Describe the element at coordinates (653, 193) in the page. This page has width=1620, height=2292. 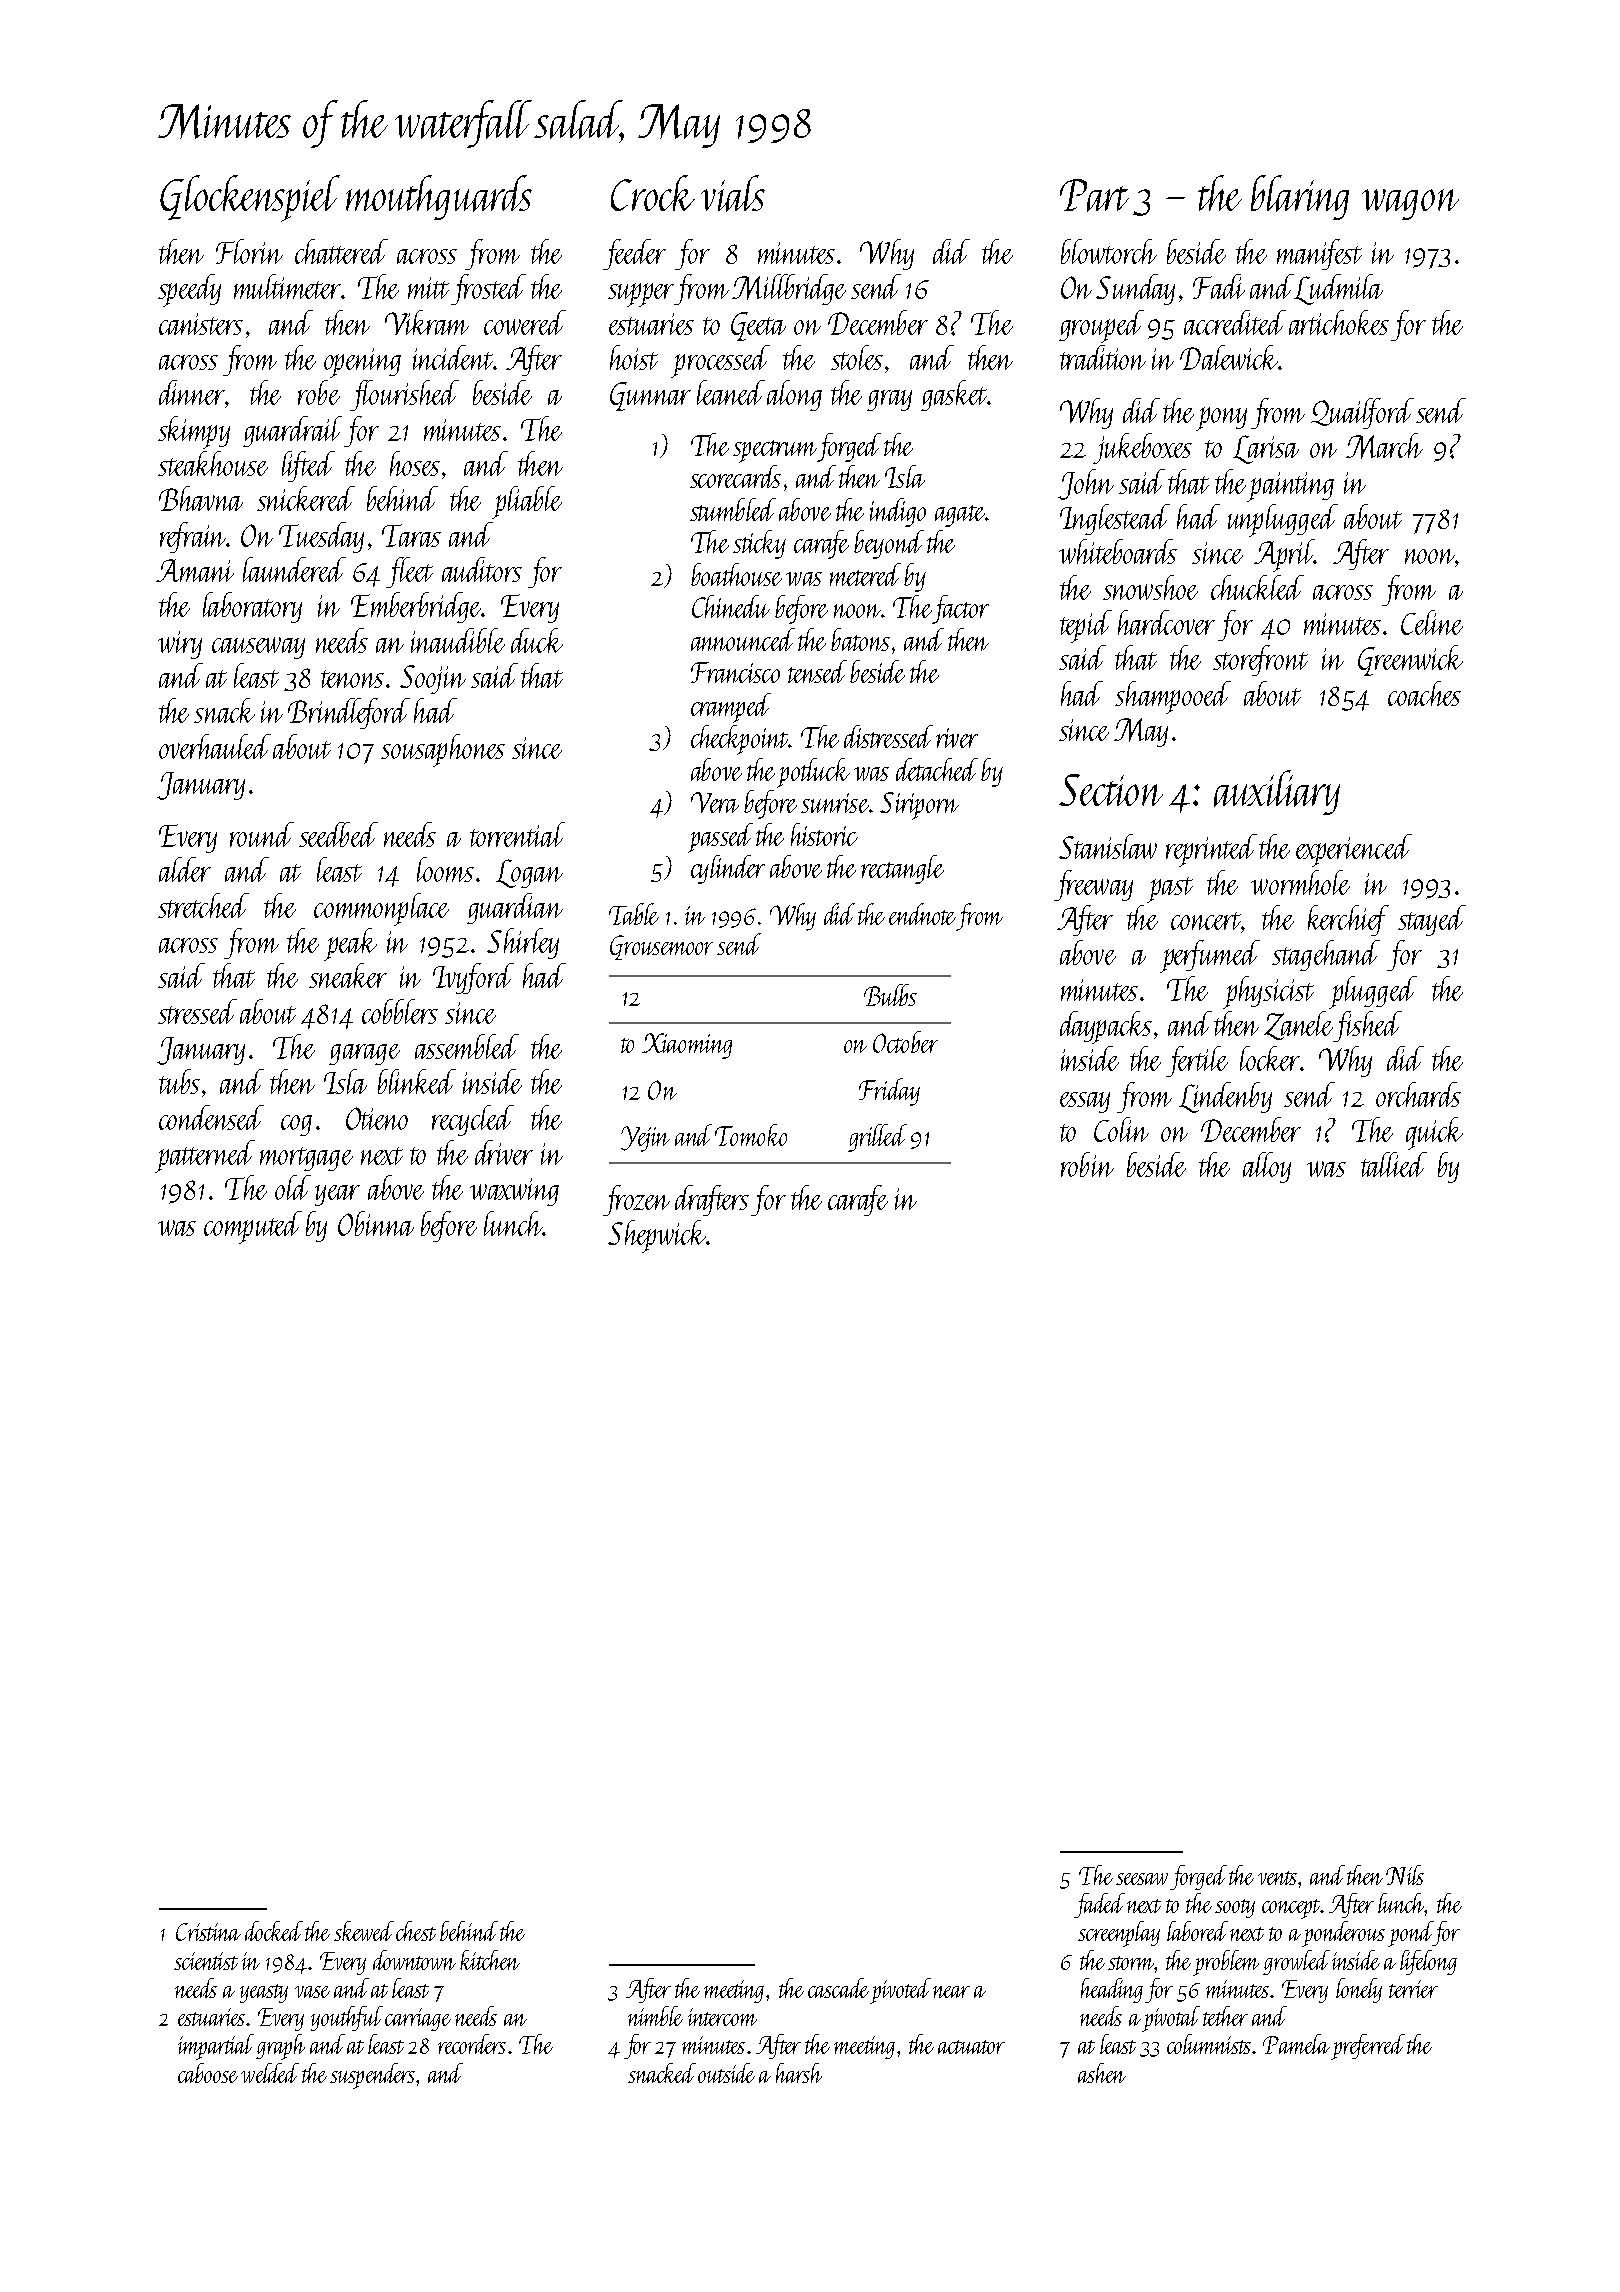
I see `Crock` at that location.
